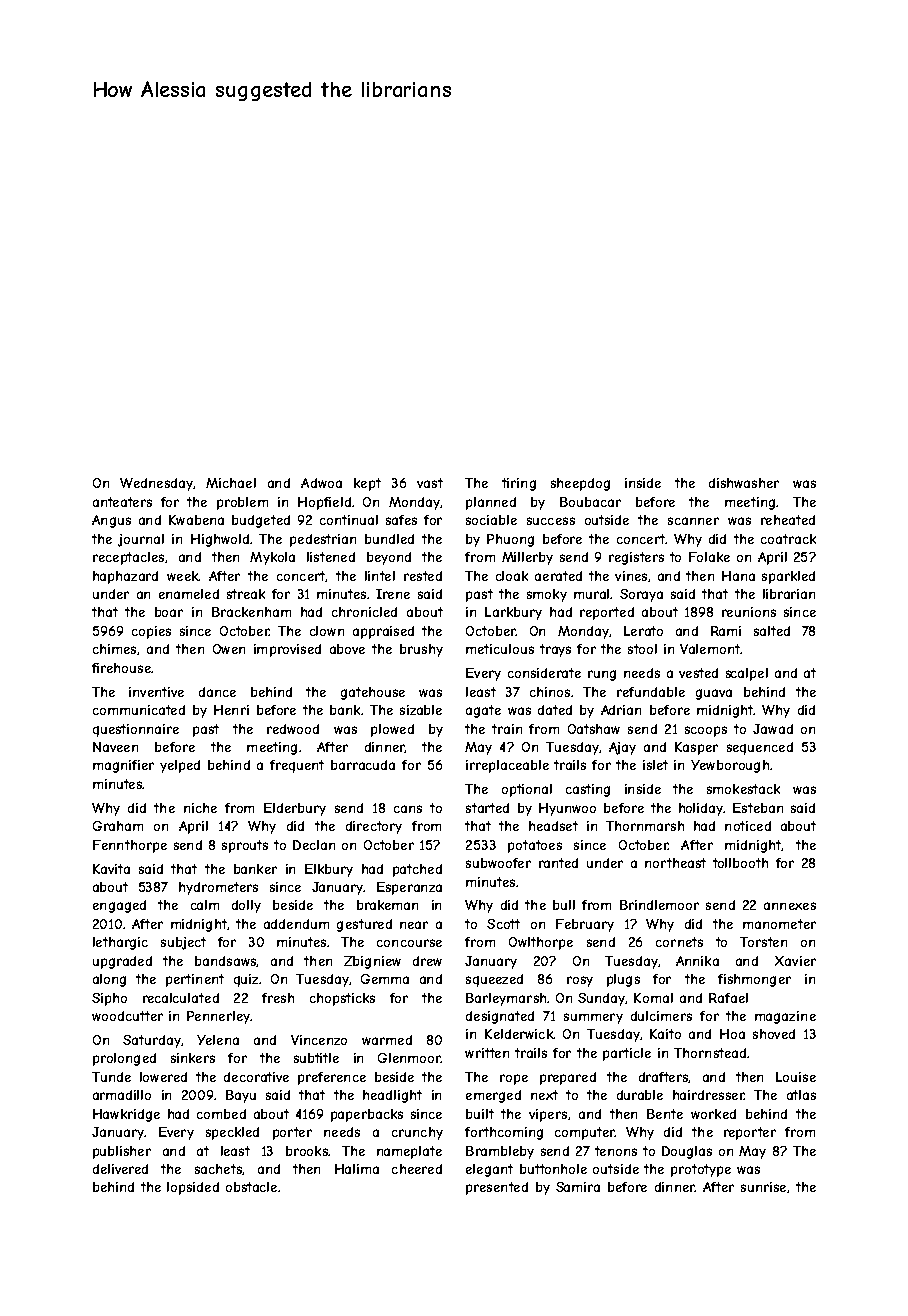  Describe the element at coordinates (120, 1169) in the page. I see `delivered` at that location.
